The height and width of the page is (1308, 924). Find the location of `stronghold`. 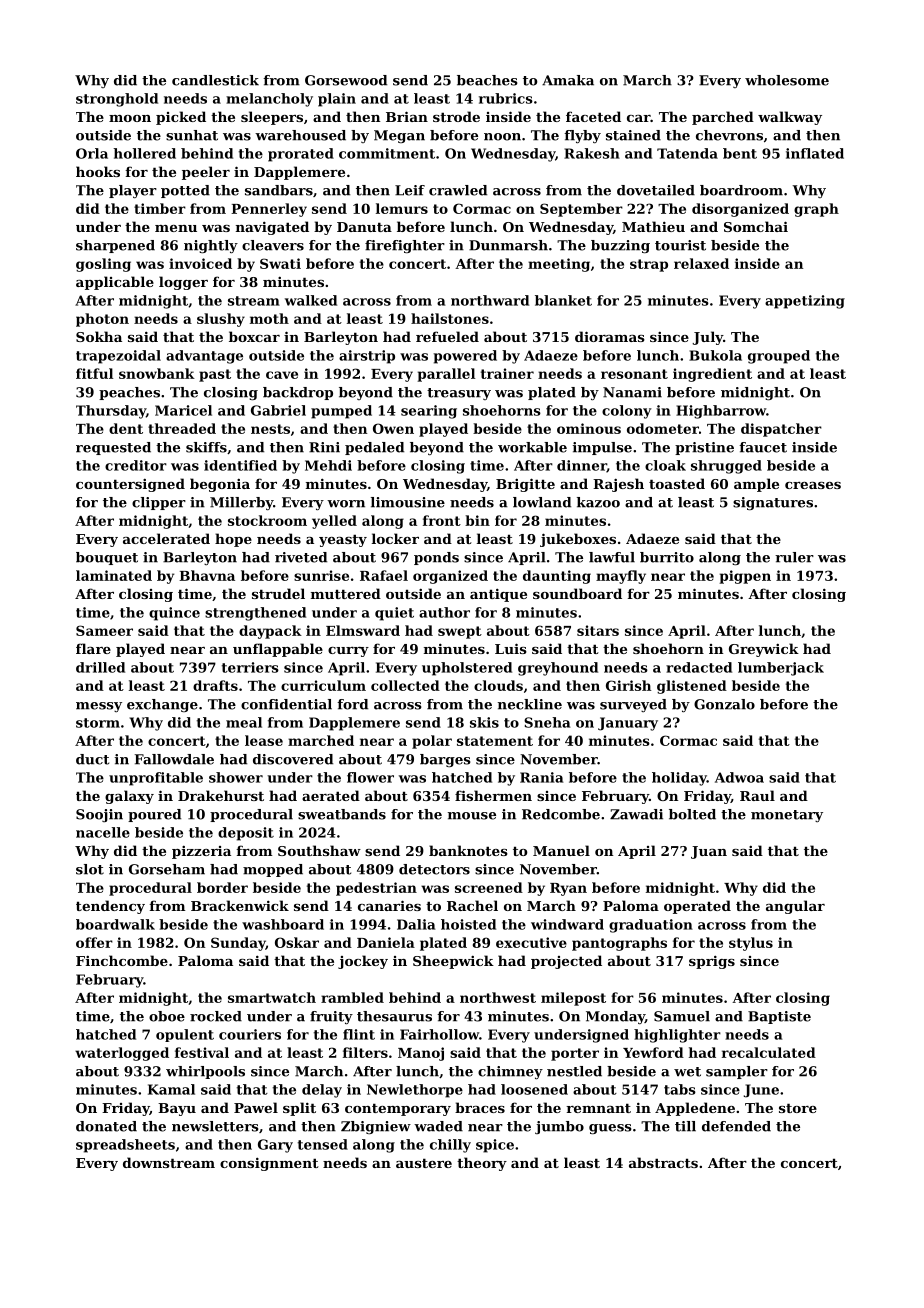

stronghold is located at coordinates (117, 100).
